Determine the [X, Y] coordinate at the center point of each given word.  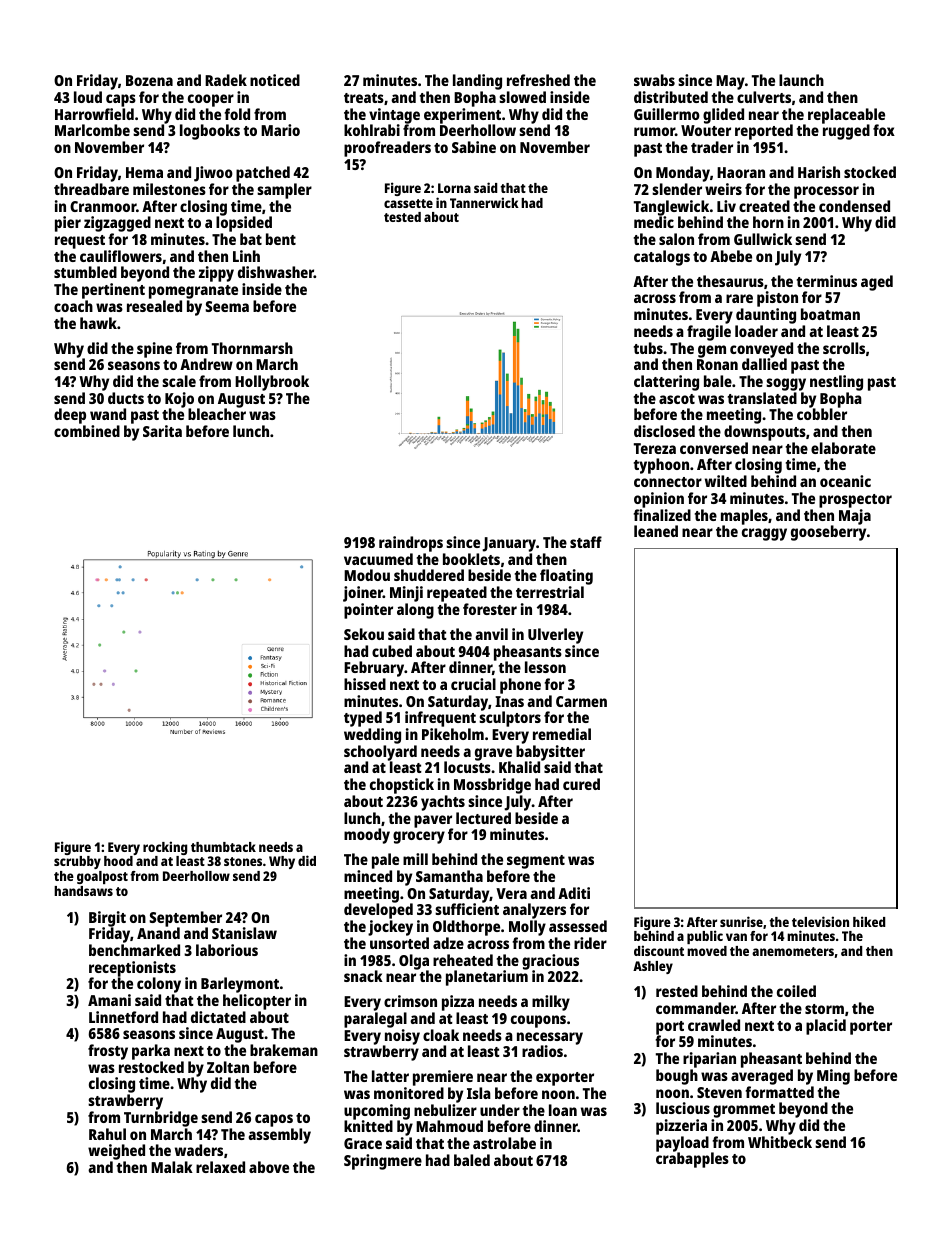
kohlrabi [372, 130]
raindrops [411, 544]
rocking [165, 848]
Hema [144, 172]
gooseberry [828, 533]
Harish [819, 172]
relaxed [220, 1167]
